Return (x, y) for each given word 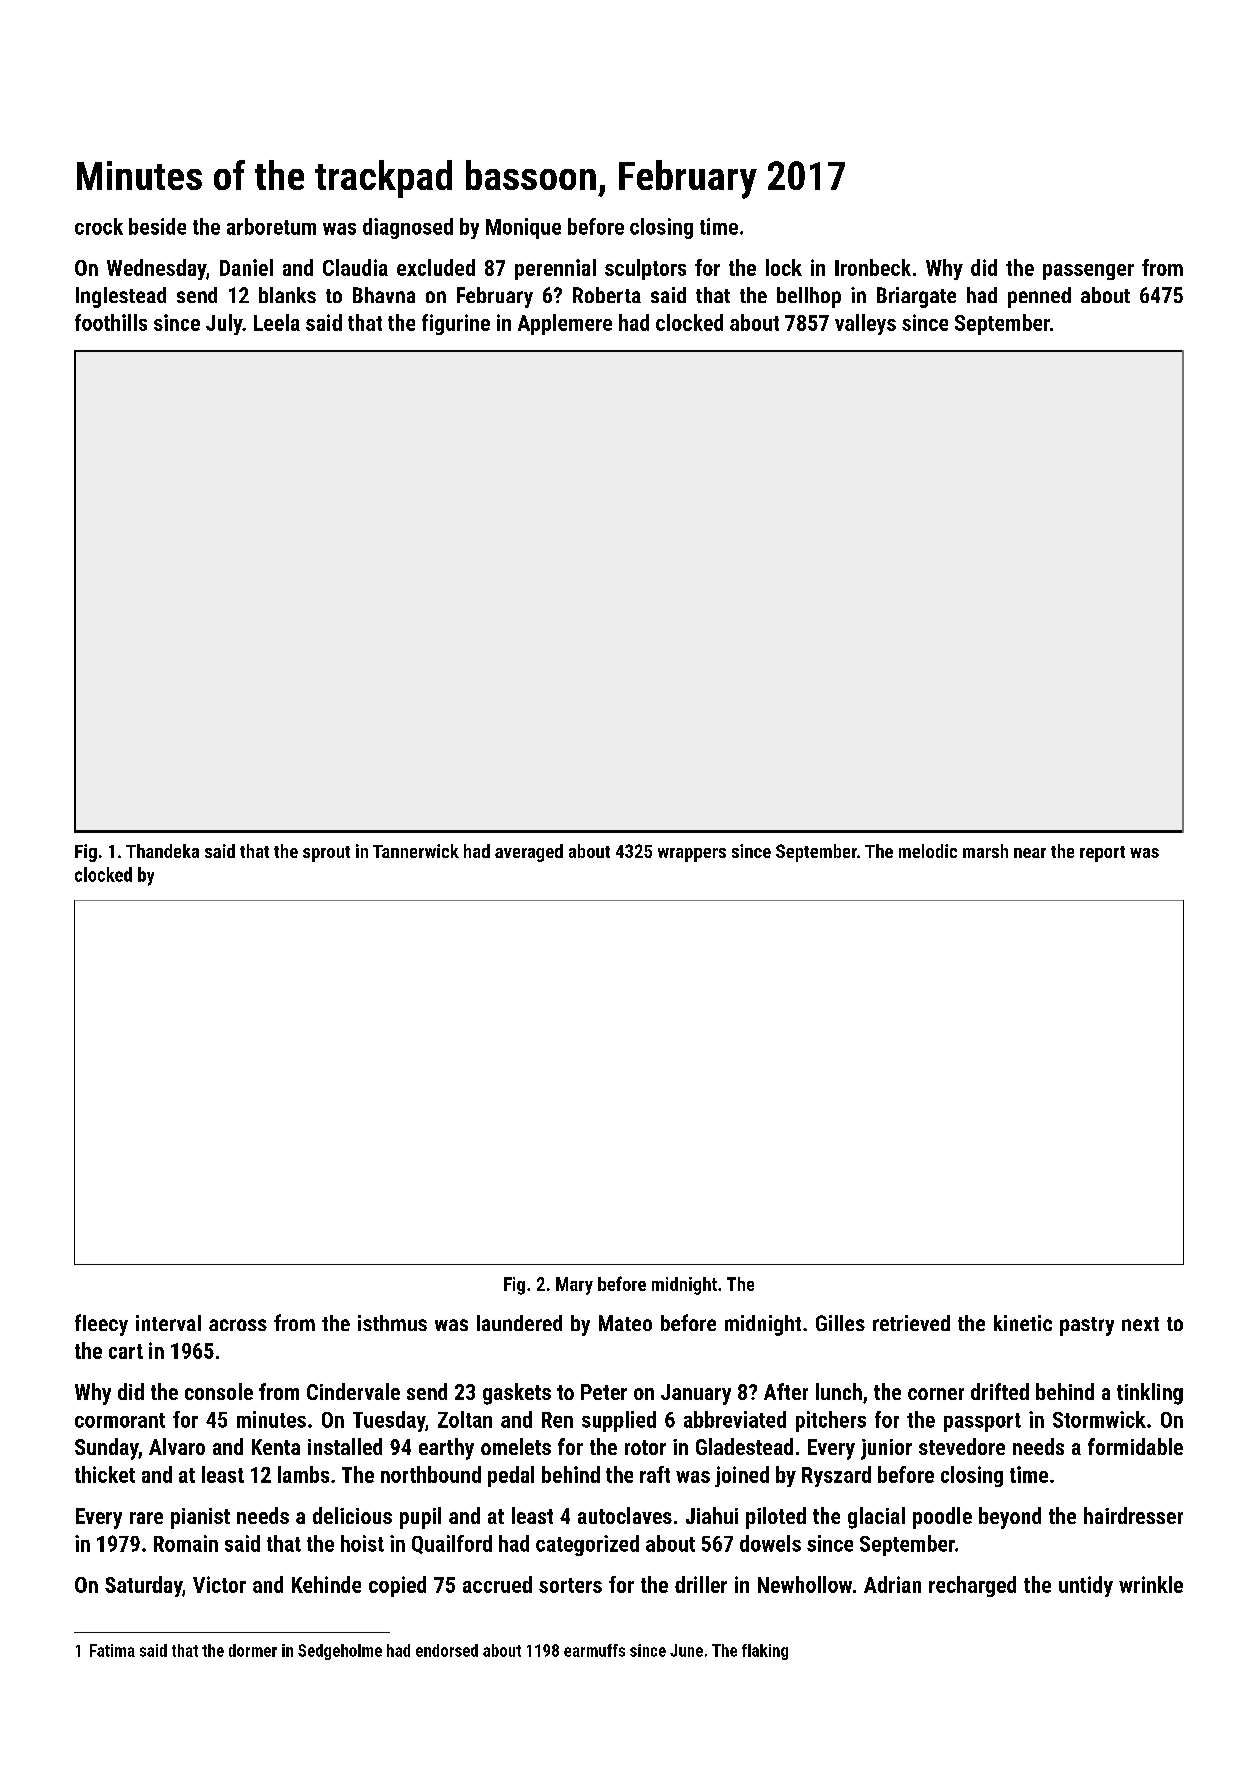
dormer (253, 1650)
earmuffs (594, 1650)
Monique (523, 228)
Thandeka (162, 851)
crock (99, 226)
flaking (765, 1652)
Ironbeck (873, 267)
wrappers (692, 855)
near (1030, 853)
